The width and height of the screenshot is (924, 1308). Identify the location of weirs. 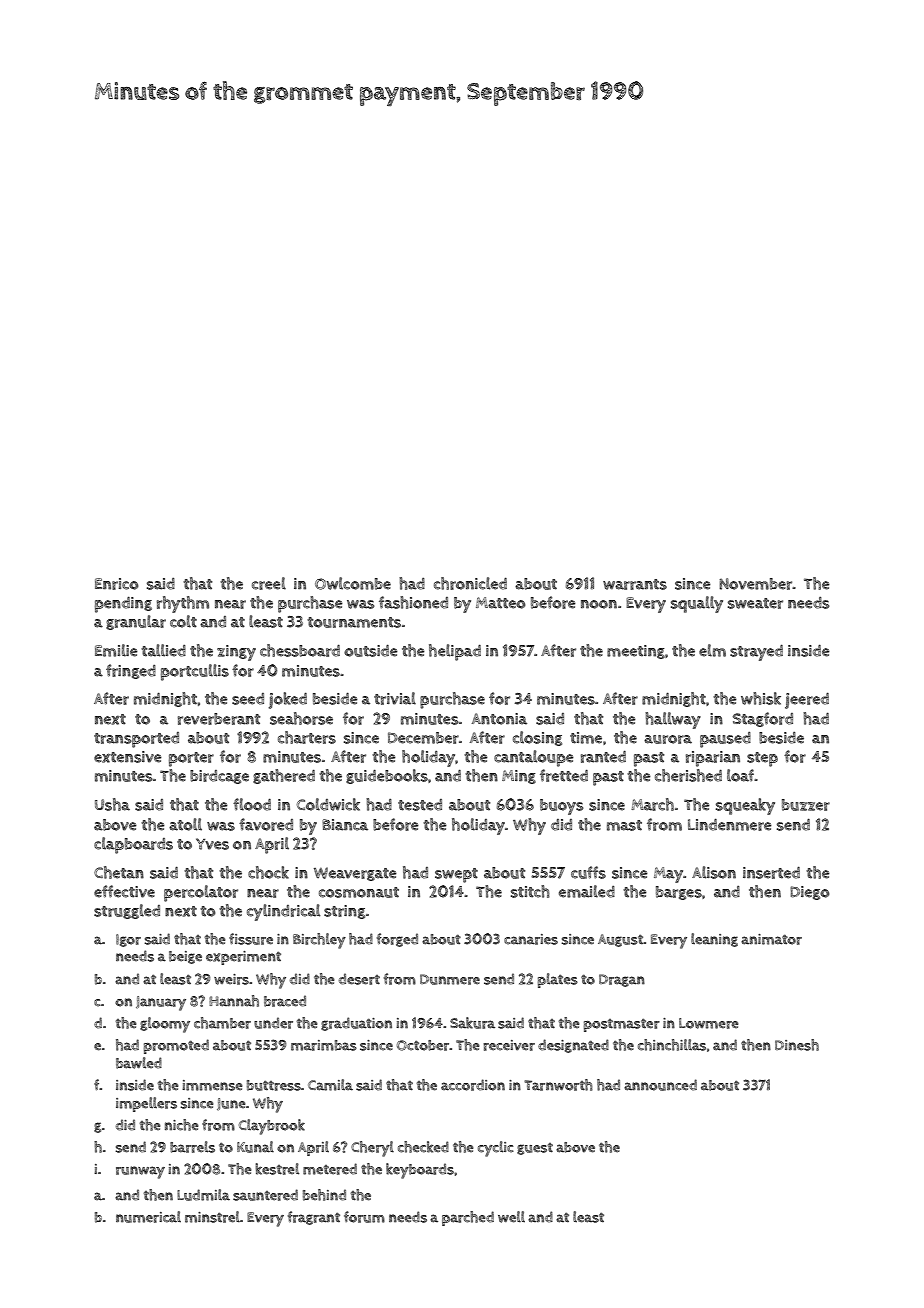
(231, 979).
